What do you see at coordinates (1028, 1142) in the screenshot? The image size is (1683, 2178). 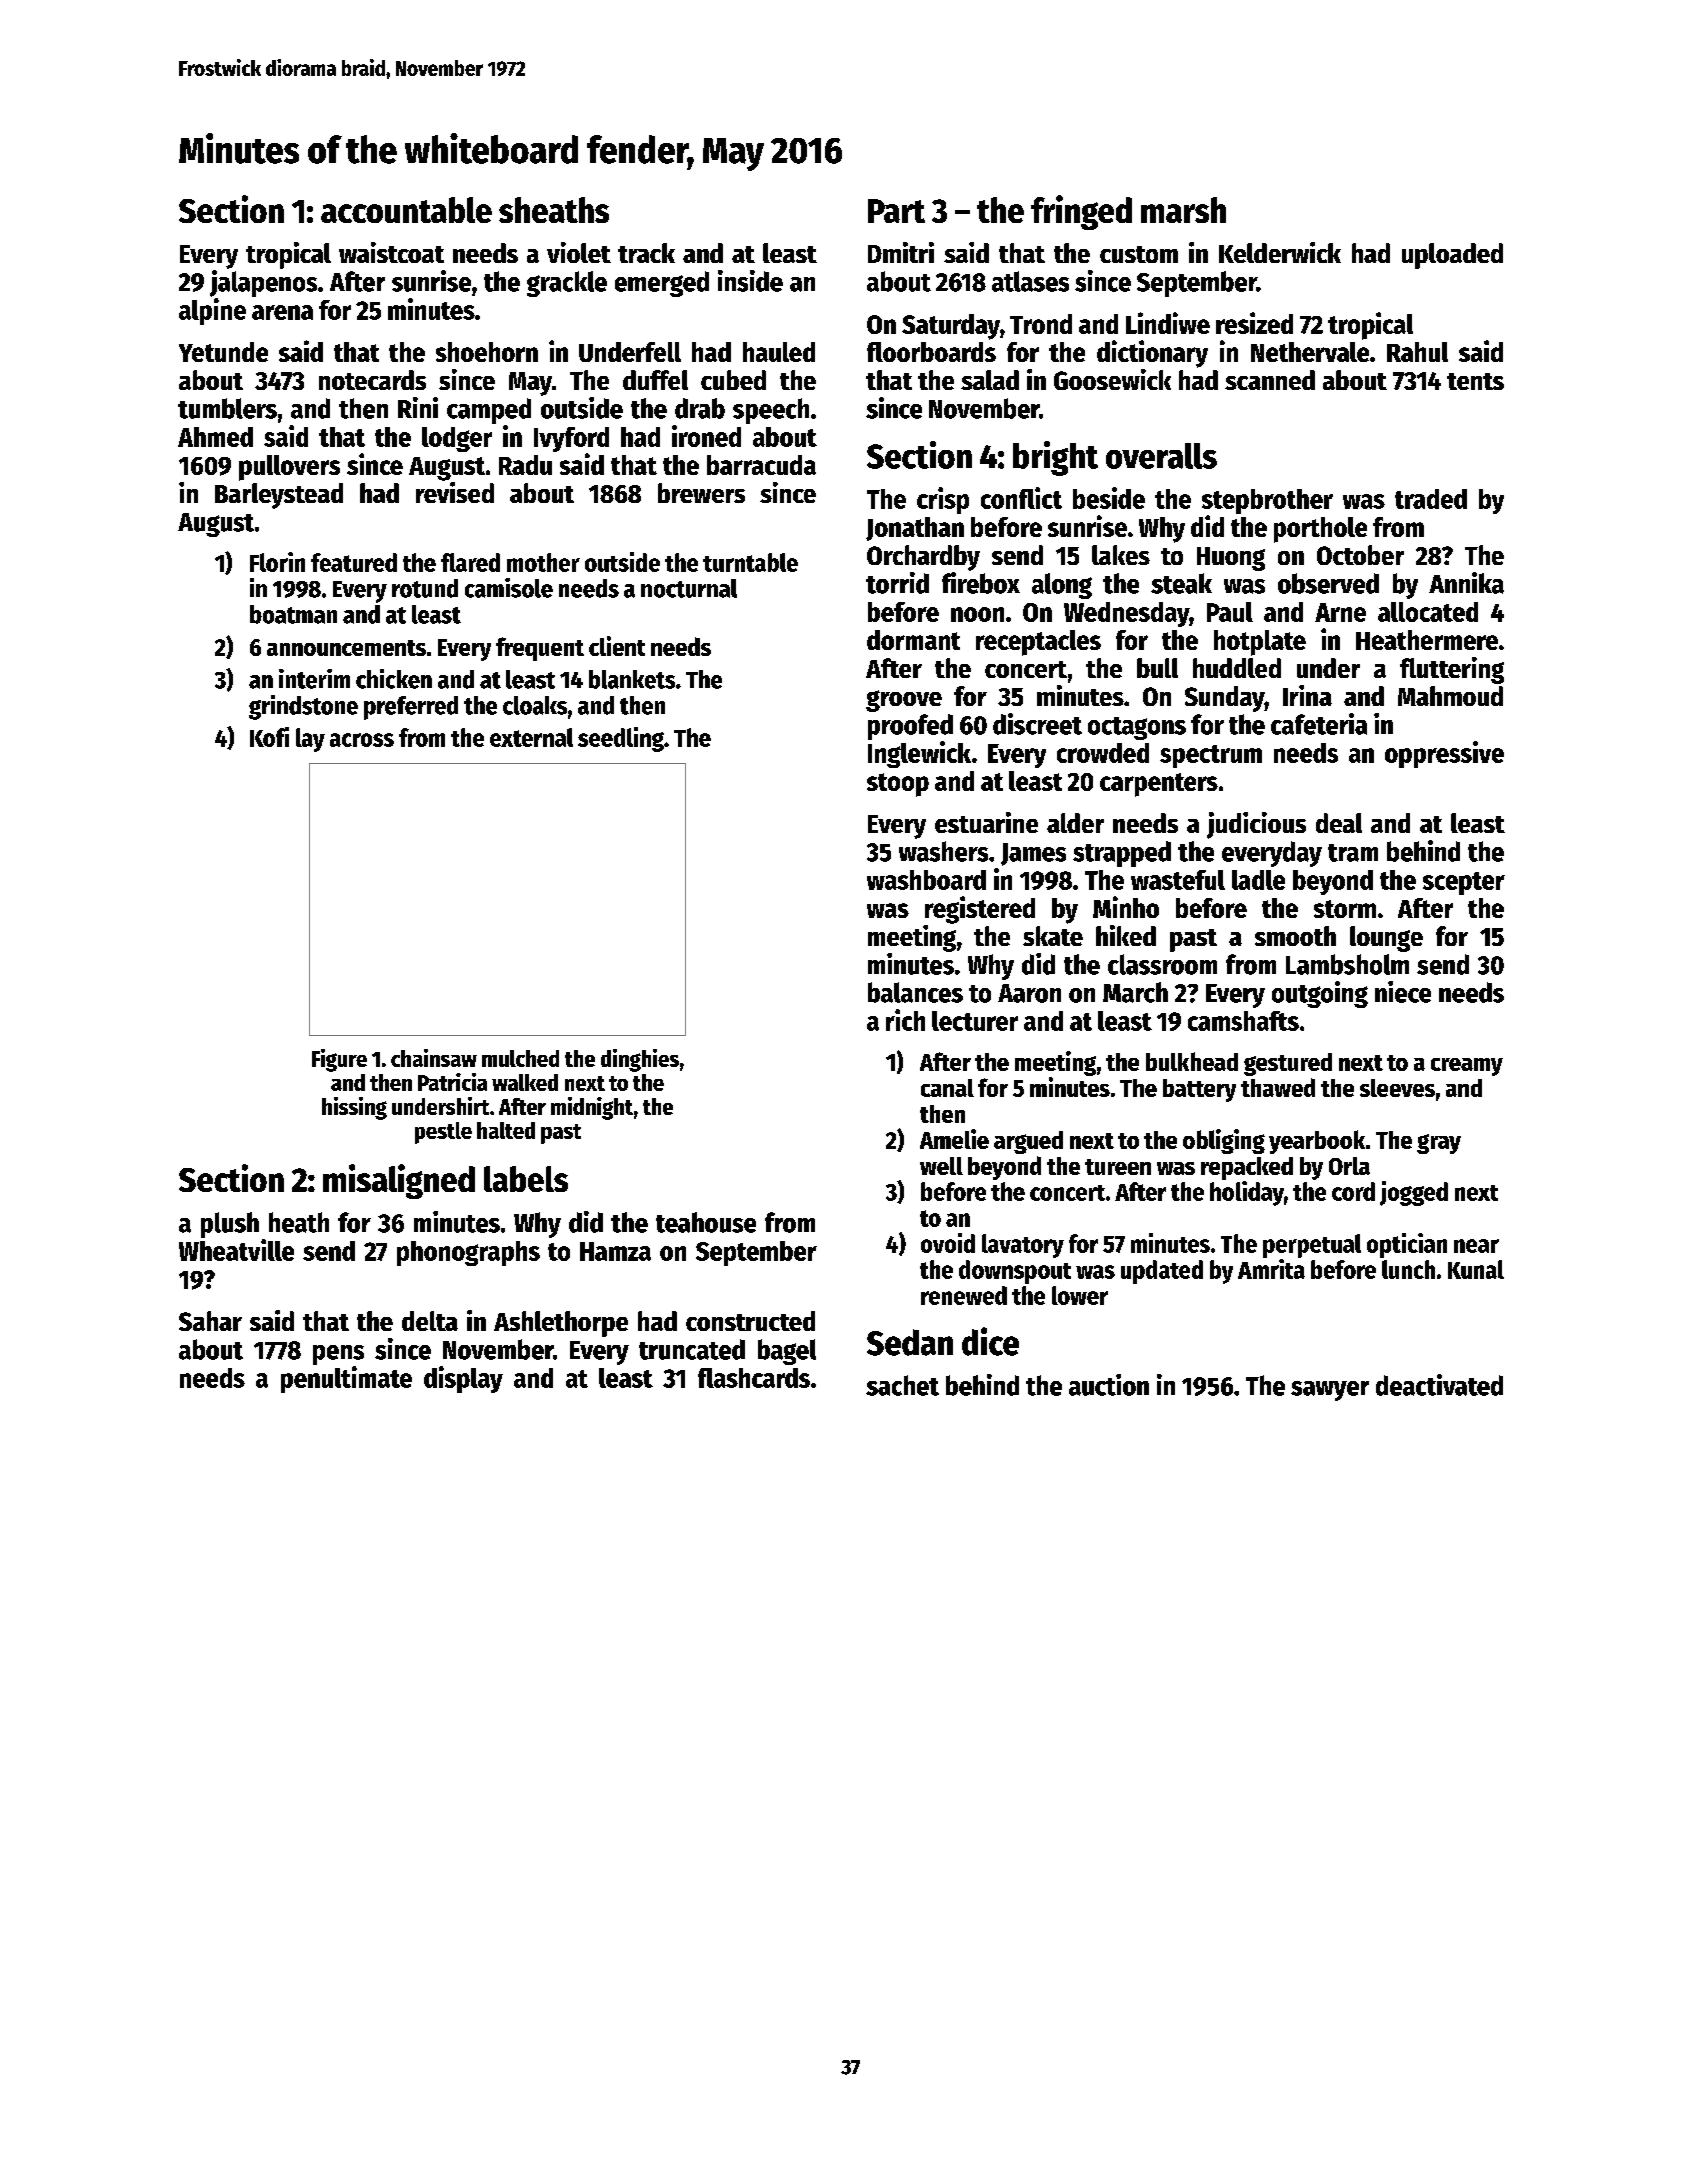 I see `argued` at bounding box center [1028, 1142].
